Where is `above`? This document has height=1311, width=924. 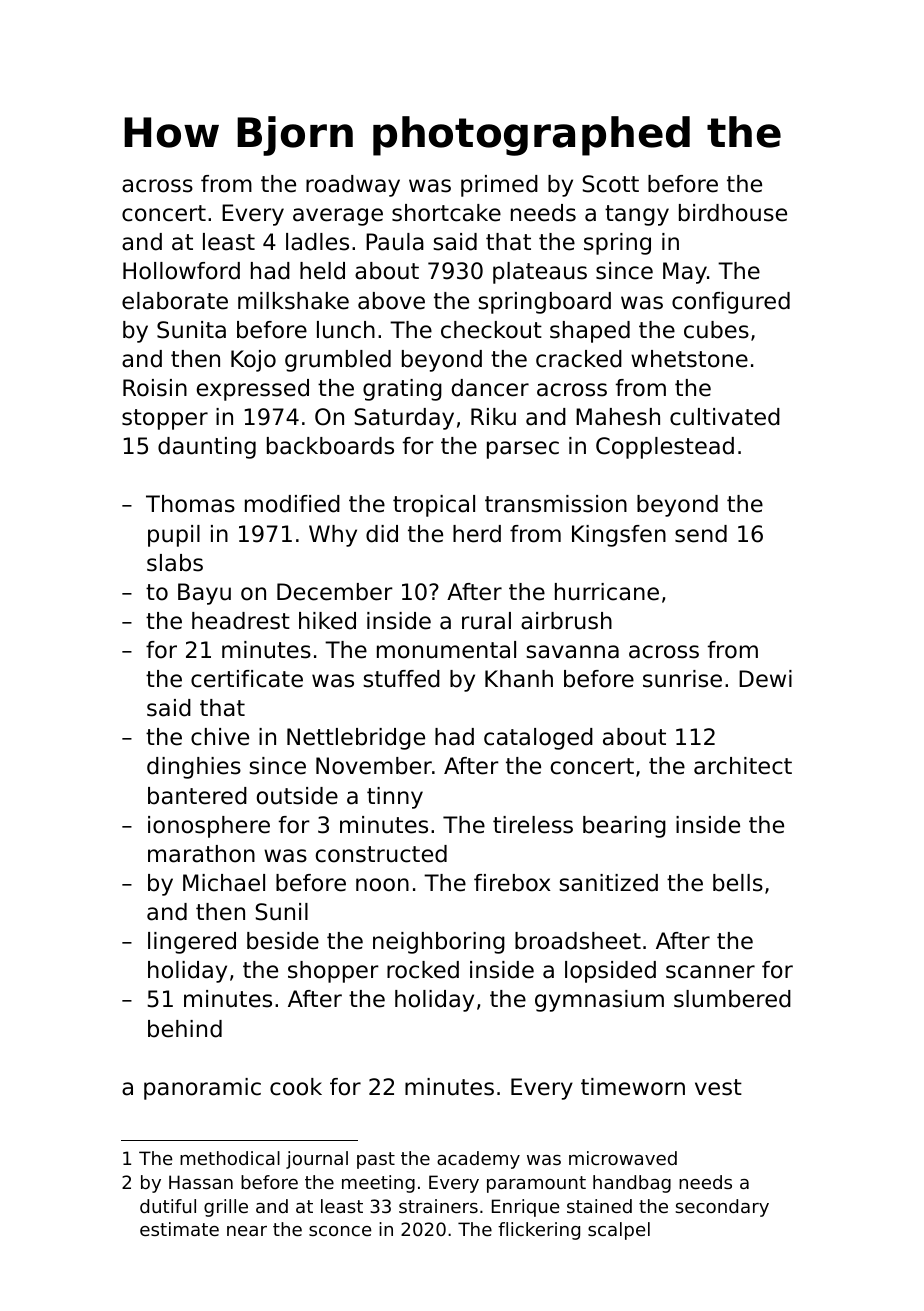
above is located at coordinates (391, 301).
